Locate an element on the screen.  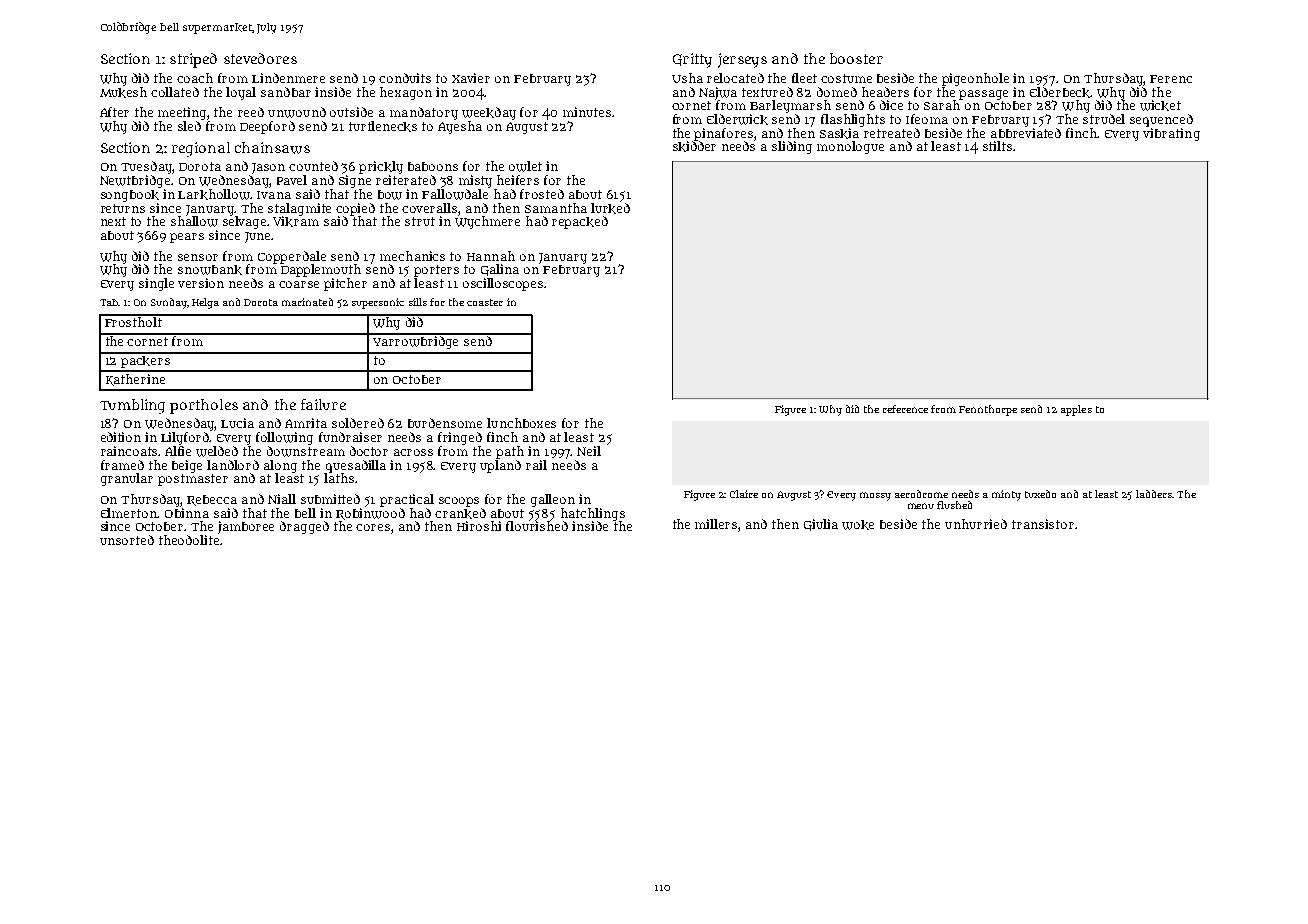
booster is located at coordinates (856, 58).
